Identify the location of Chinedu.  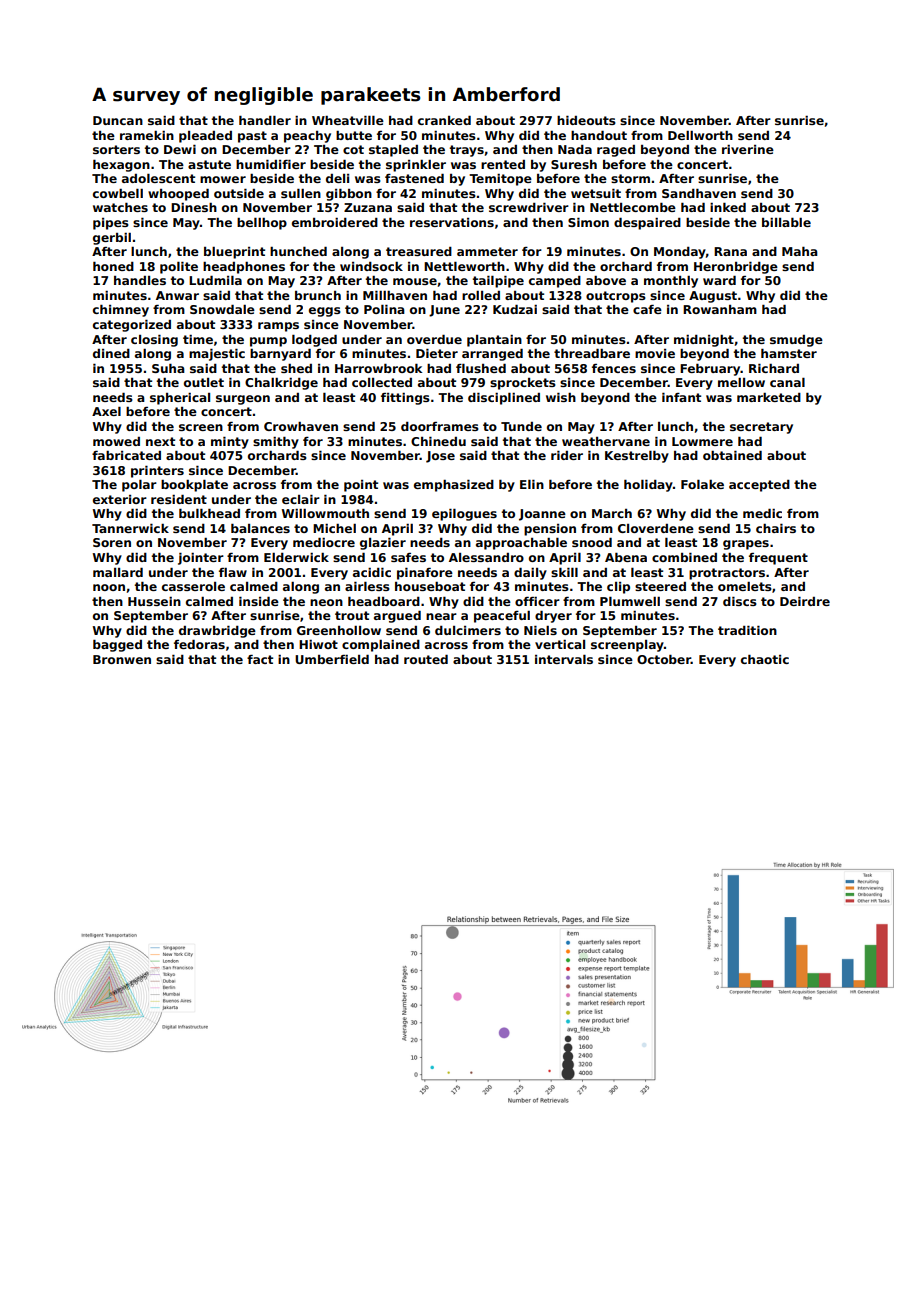
(438, 441).
